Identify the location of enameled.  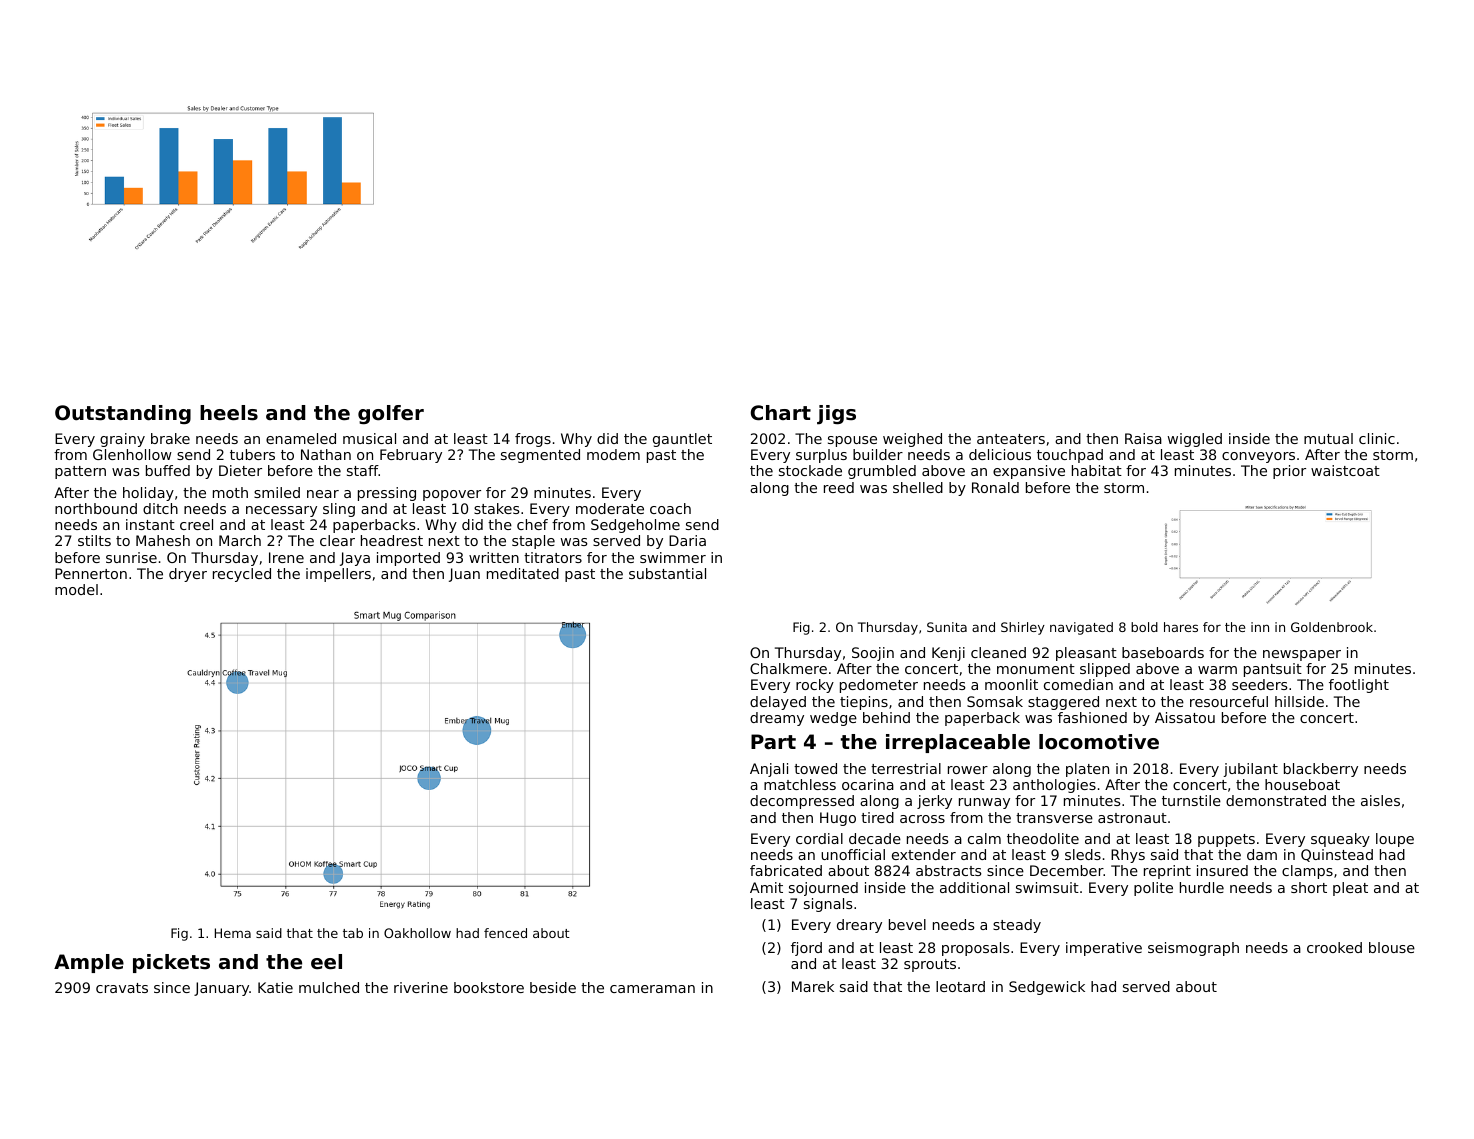
(301, 438).
